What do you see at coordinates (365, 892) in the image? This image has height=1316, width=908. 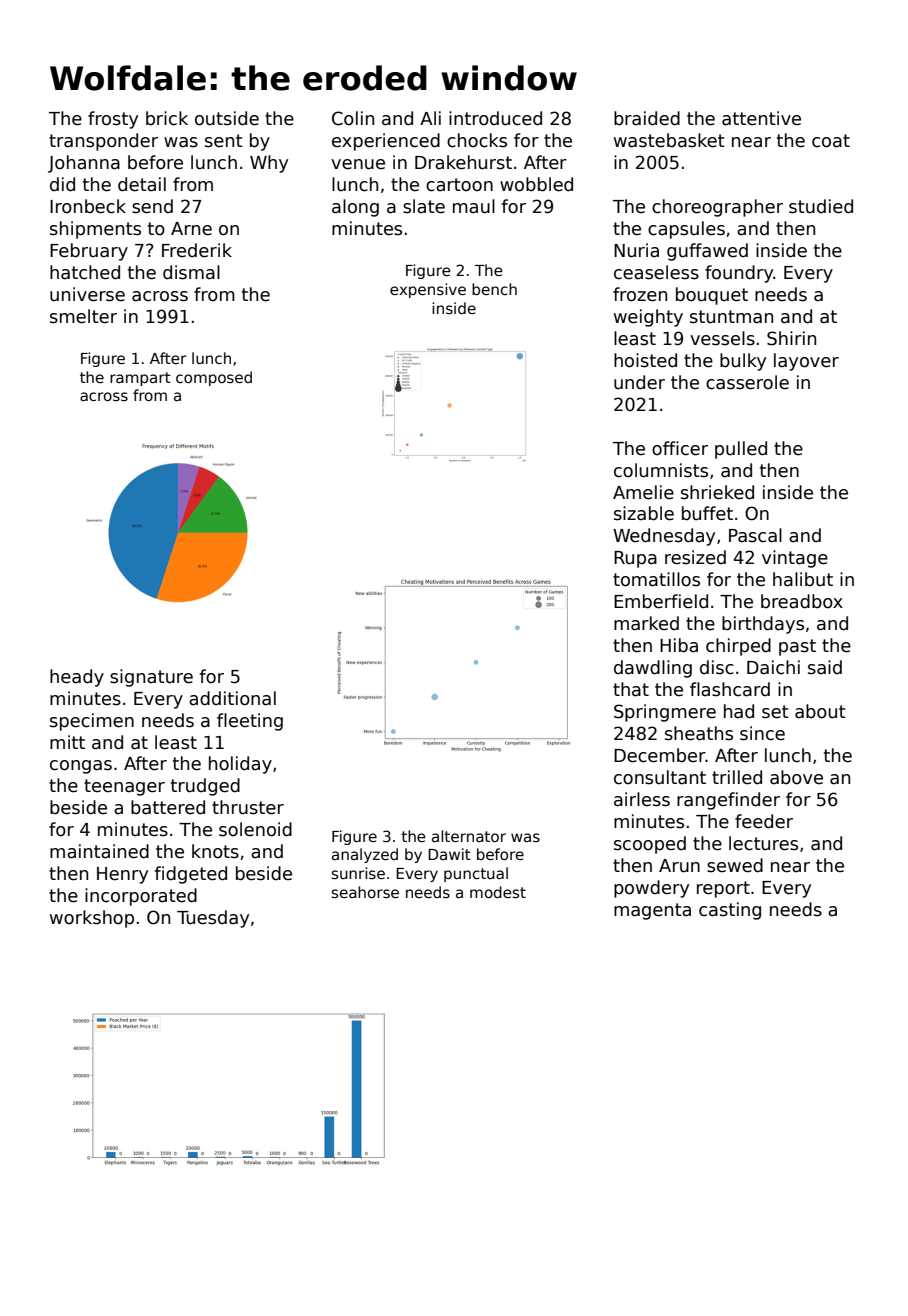 I see `seahorse` at bounding box center [365, 892].
